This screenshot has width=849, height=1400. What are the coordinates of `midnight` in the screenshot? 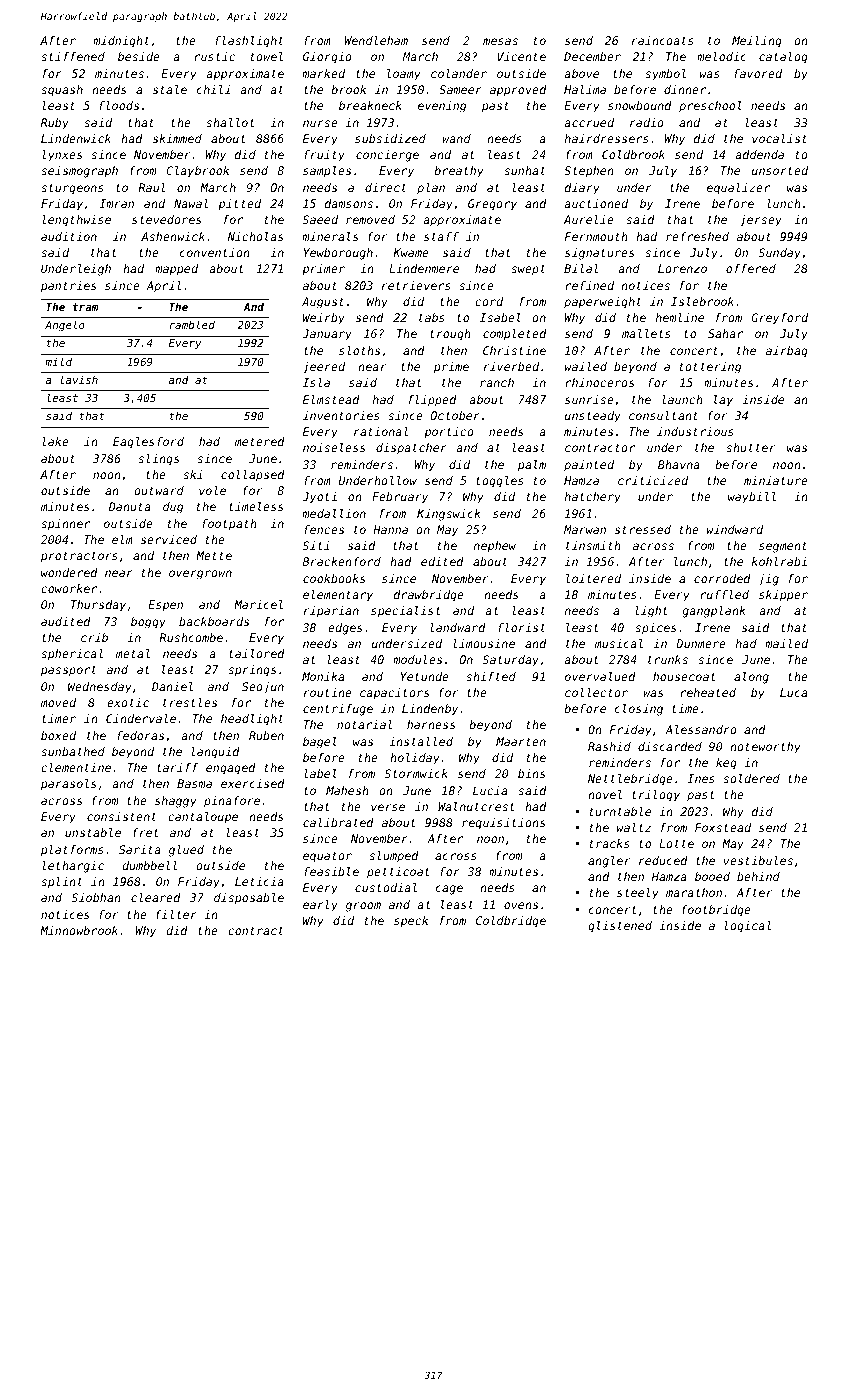 It's located at (121, 42).
